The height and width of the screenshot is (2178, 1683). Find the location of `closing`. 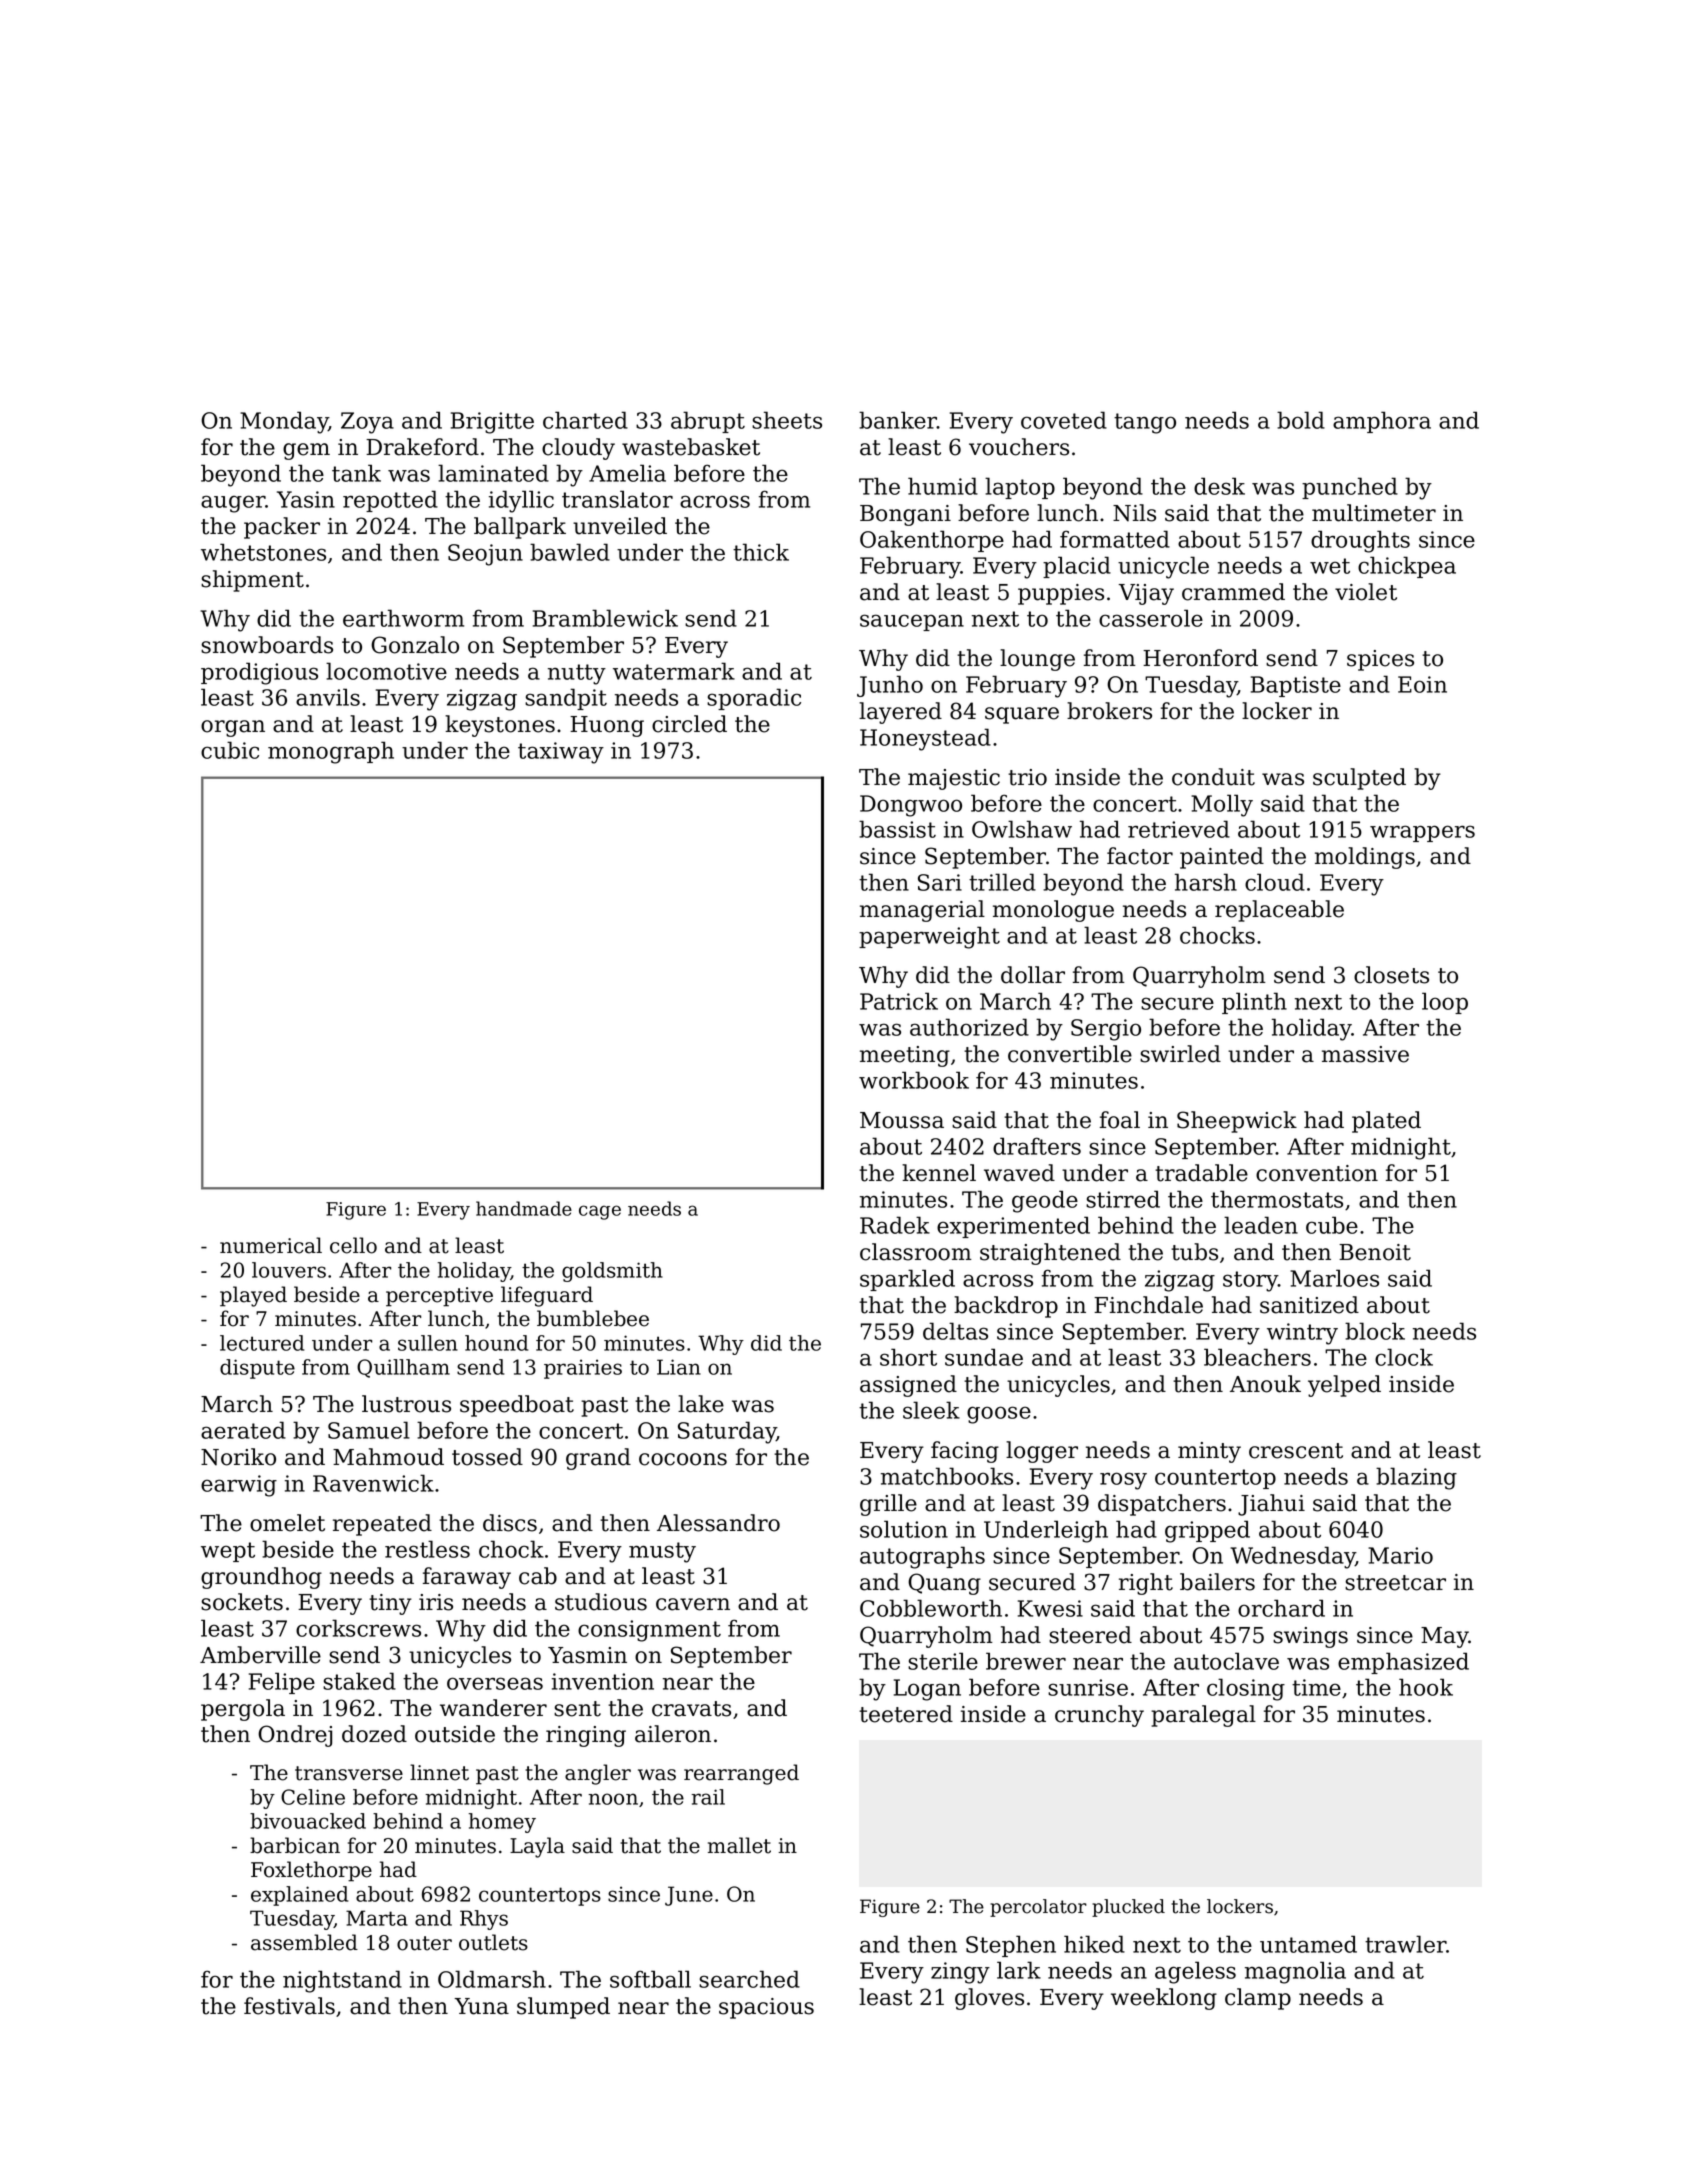

closing is located at coordinates (1246, 1689).
